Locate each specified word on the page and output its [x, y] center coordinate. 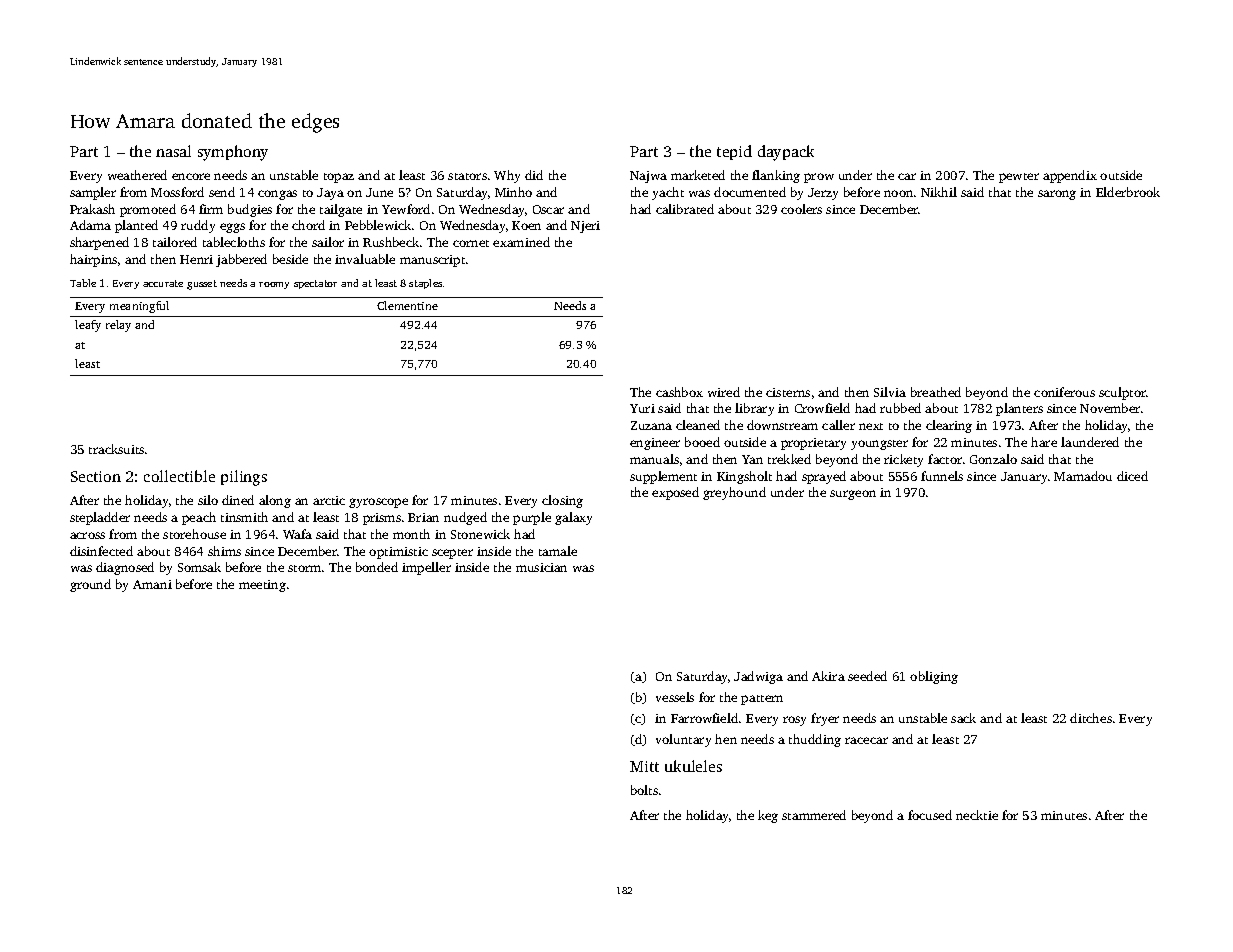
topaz [339, 178]
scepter [452, 554]
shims [224, 551]
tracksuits [116, 449]
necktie [977, 815]
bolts [644, 790]
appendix [1070, 176]
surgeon [853, 495]
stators [467, 176]
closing [562, 501]
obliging [934, 677]
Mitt [644, 766]
